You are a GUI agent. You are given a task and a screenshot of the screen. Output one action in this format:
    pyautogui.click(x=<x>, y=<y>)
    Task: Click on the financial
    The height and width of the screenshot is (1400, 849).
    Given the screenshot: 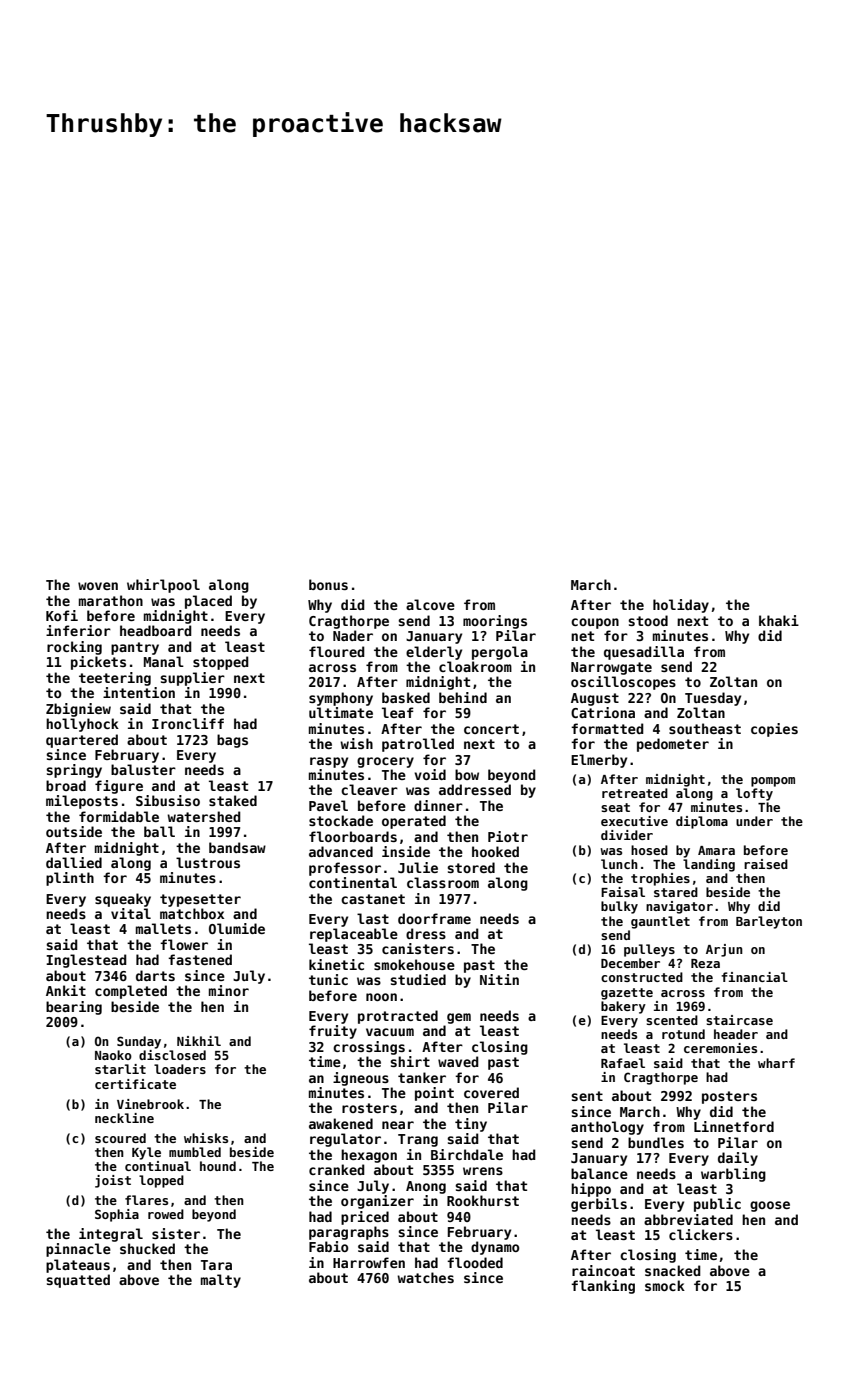 What is the action you would take?
    pyautogui.click(x=754, y=977)
